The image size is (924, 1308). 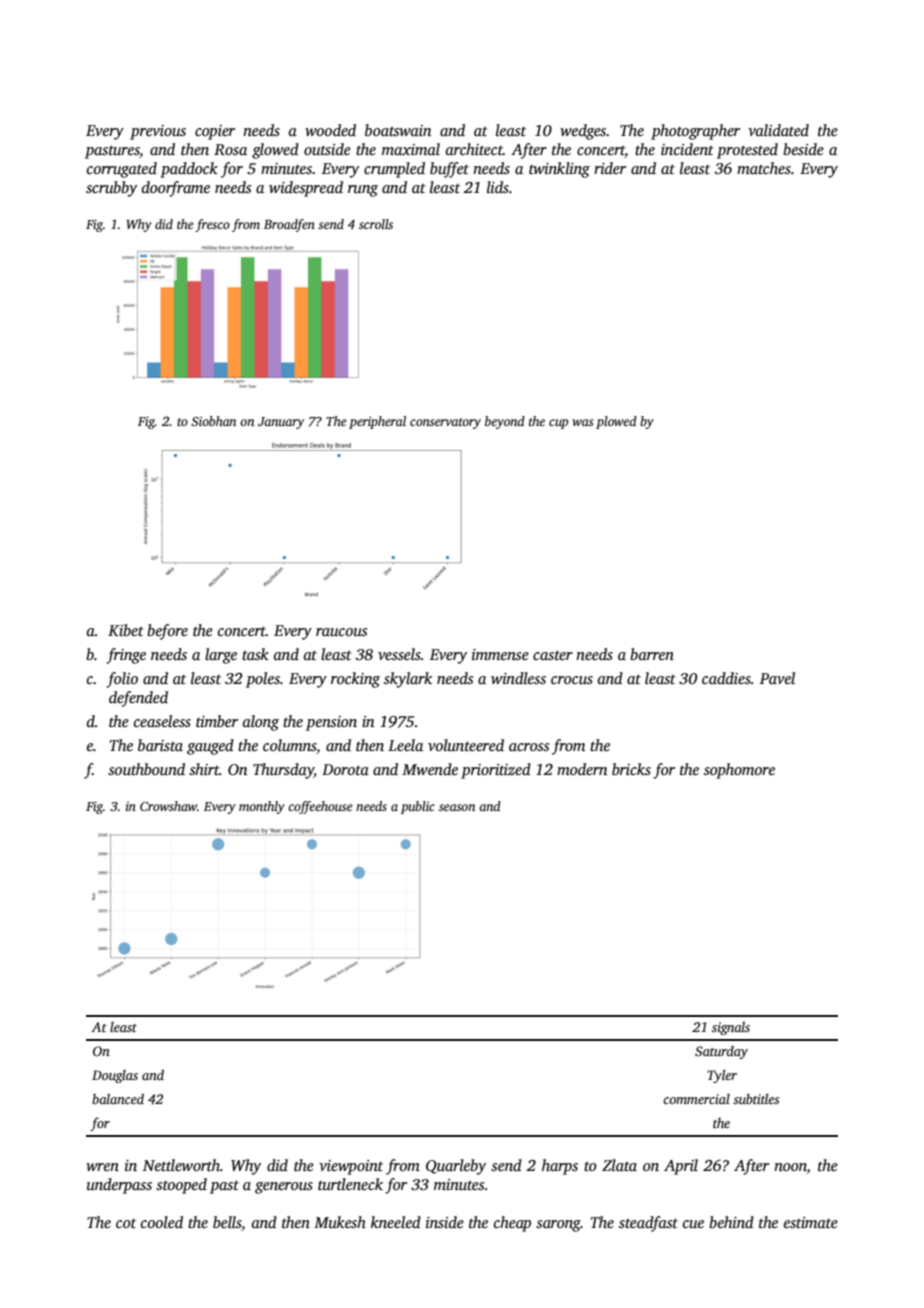 I want to click on photographer, so click(x=695, y=132).
